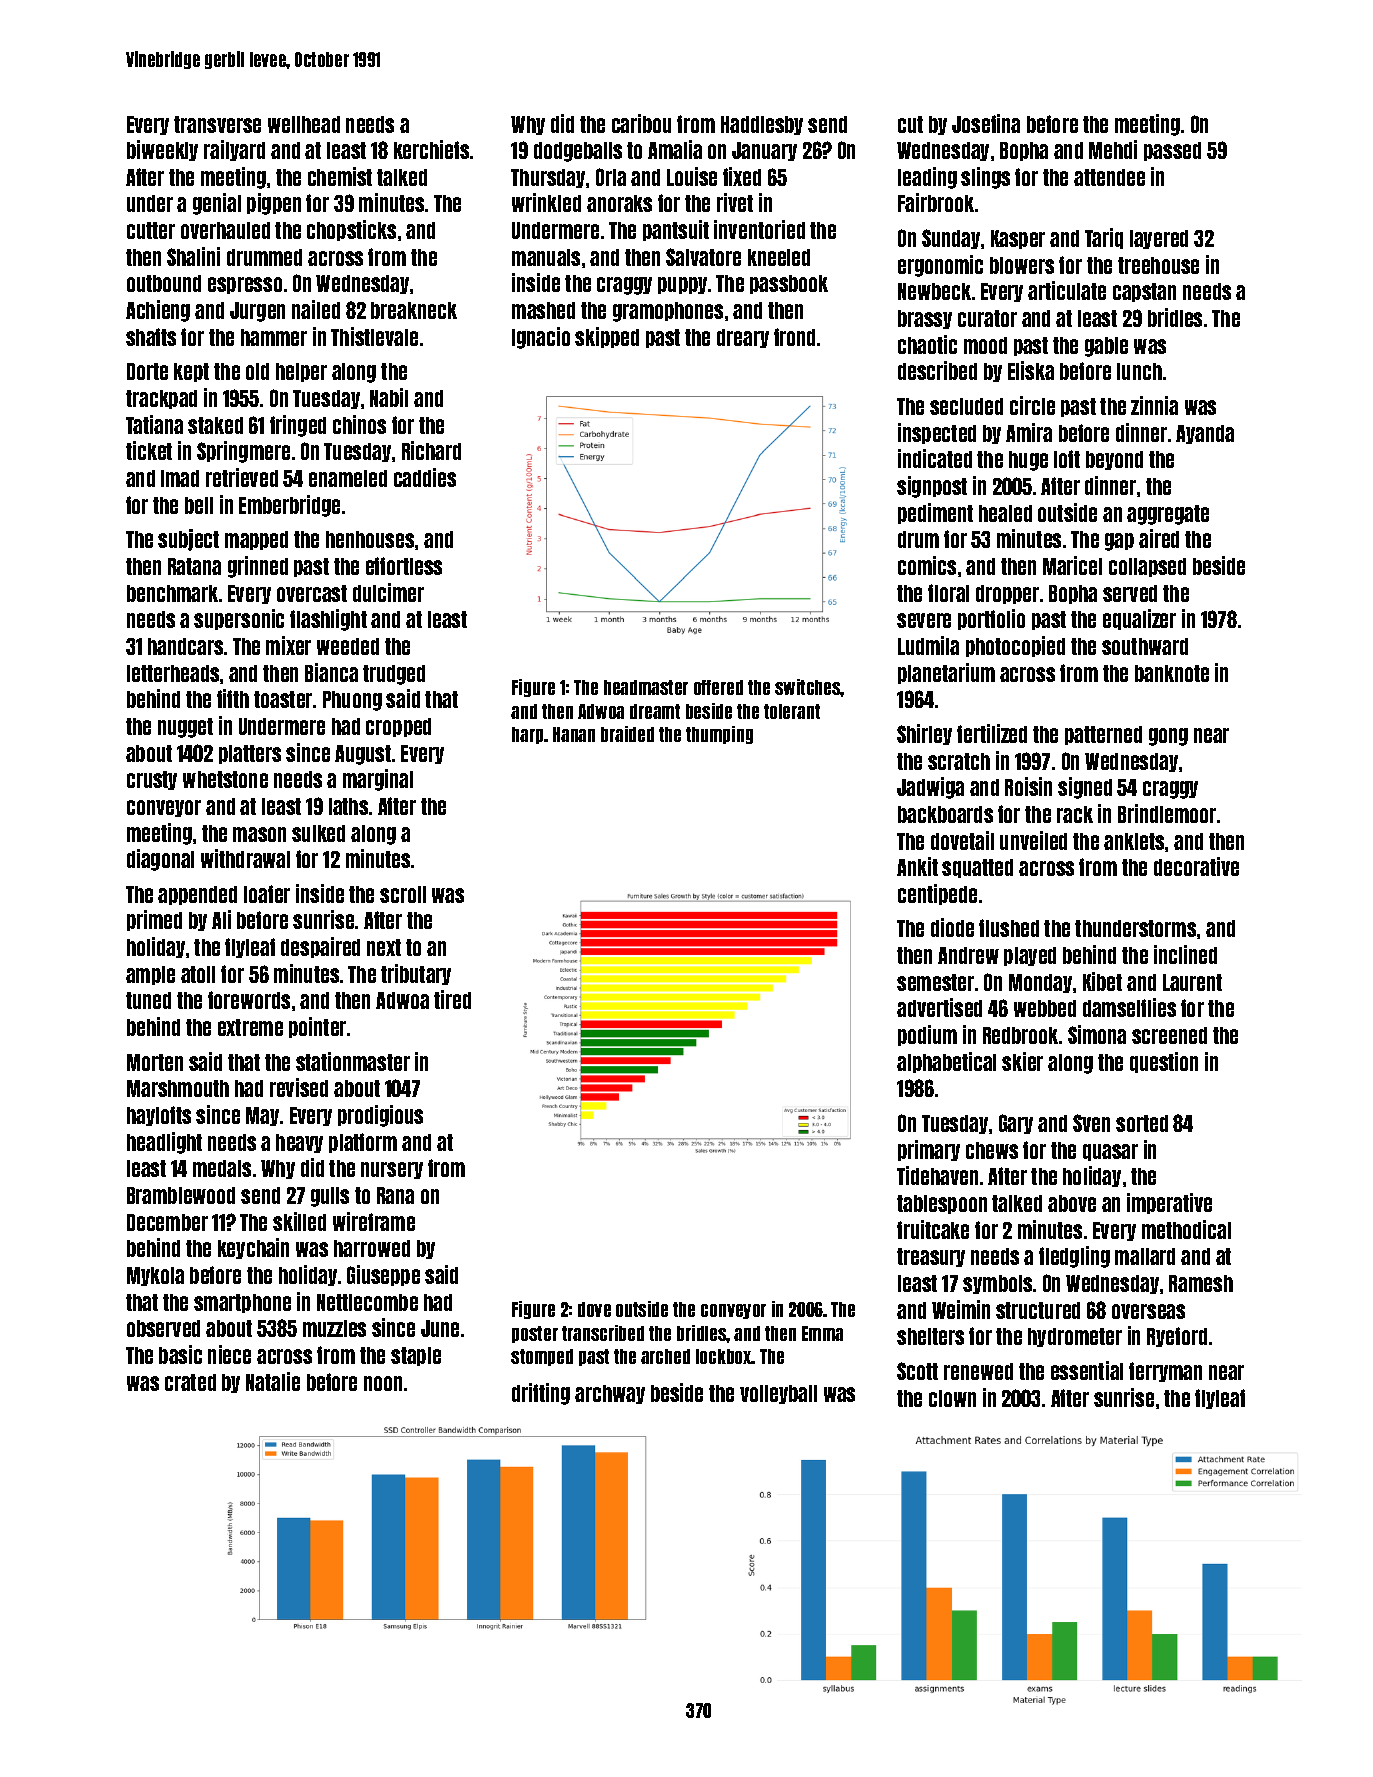  I want to click on whetstone, so click(225, 779).
